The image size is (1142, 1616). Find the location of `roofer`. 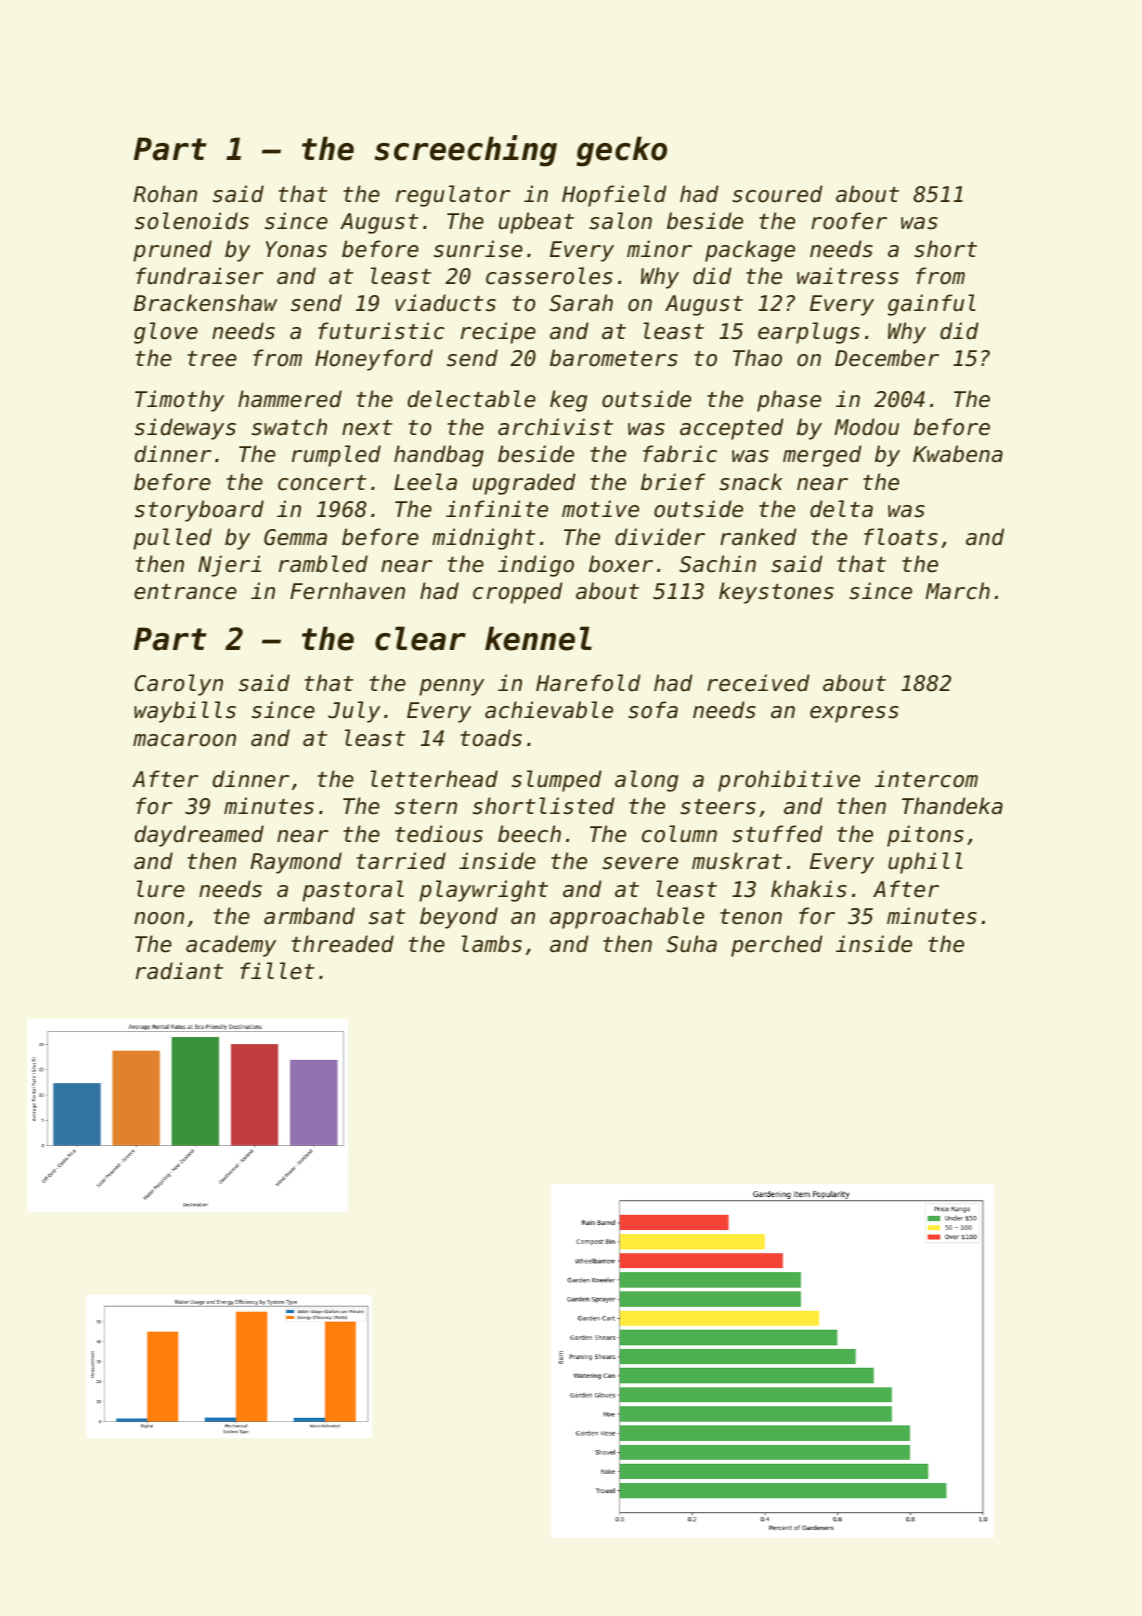

roofer is located at coordinates (849, 221).
